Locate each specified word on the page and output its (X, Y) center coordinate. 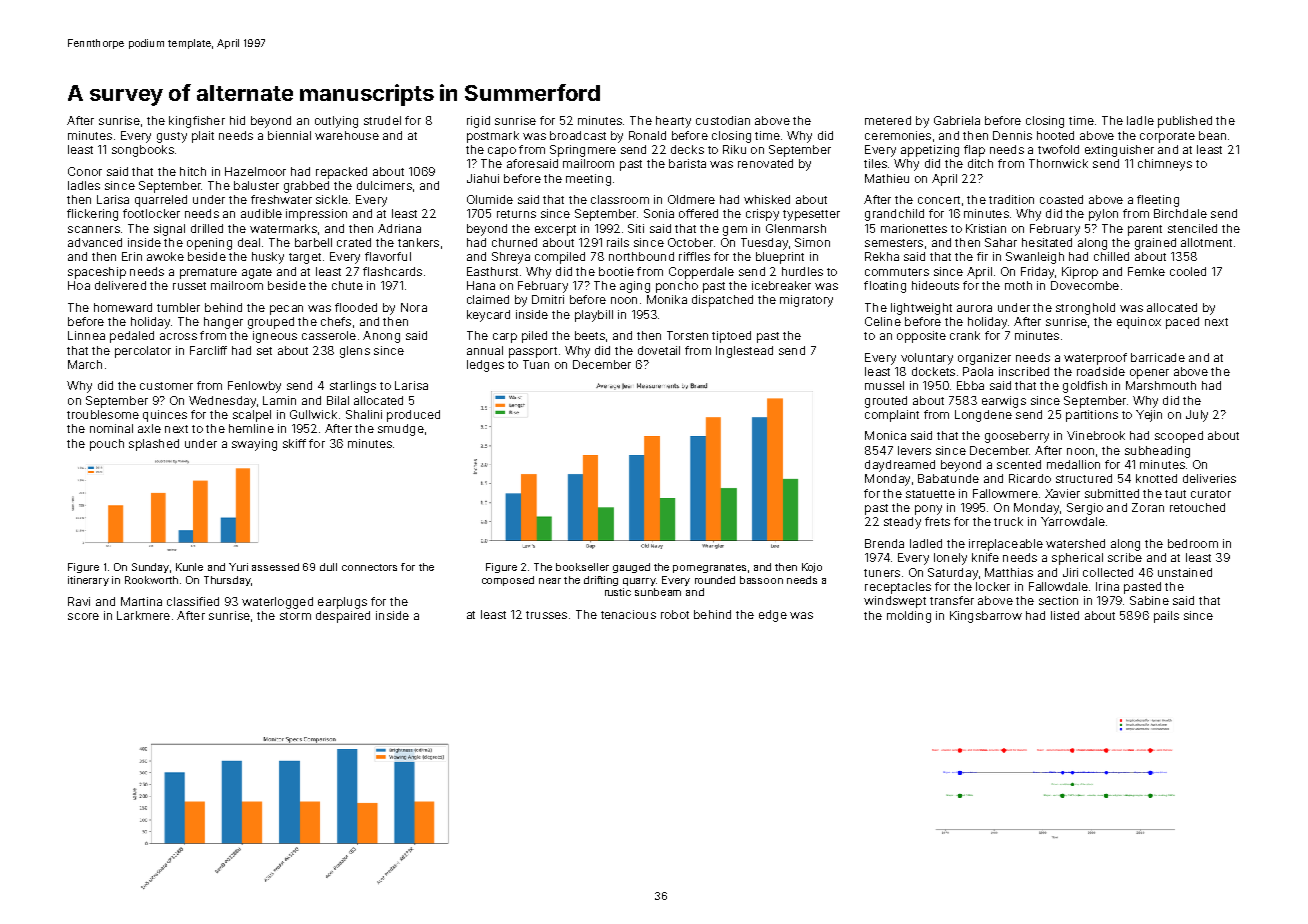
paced (1182, 323)
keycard (488, 316)
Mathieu (887, 178)
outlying (336, 122)
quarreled (161, 201)
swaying (254, 445)
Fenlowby (254, 387)
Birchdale (1180, 213)
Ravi (79, 601)
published (1185, 122)
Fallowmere (1005, 493)
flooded (356, 307)
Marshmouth (1161, 385)
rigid (478, 122)
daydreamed (900, 466)
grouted (886, 402)
